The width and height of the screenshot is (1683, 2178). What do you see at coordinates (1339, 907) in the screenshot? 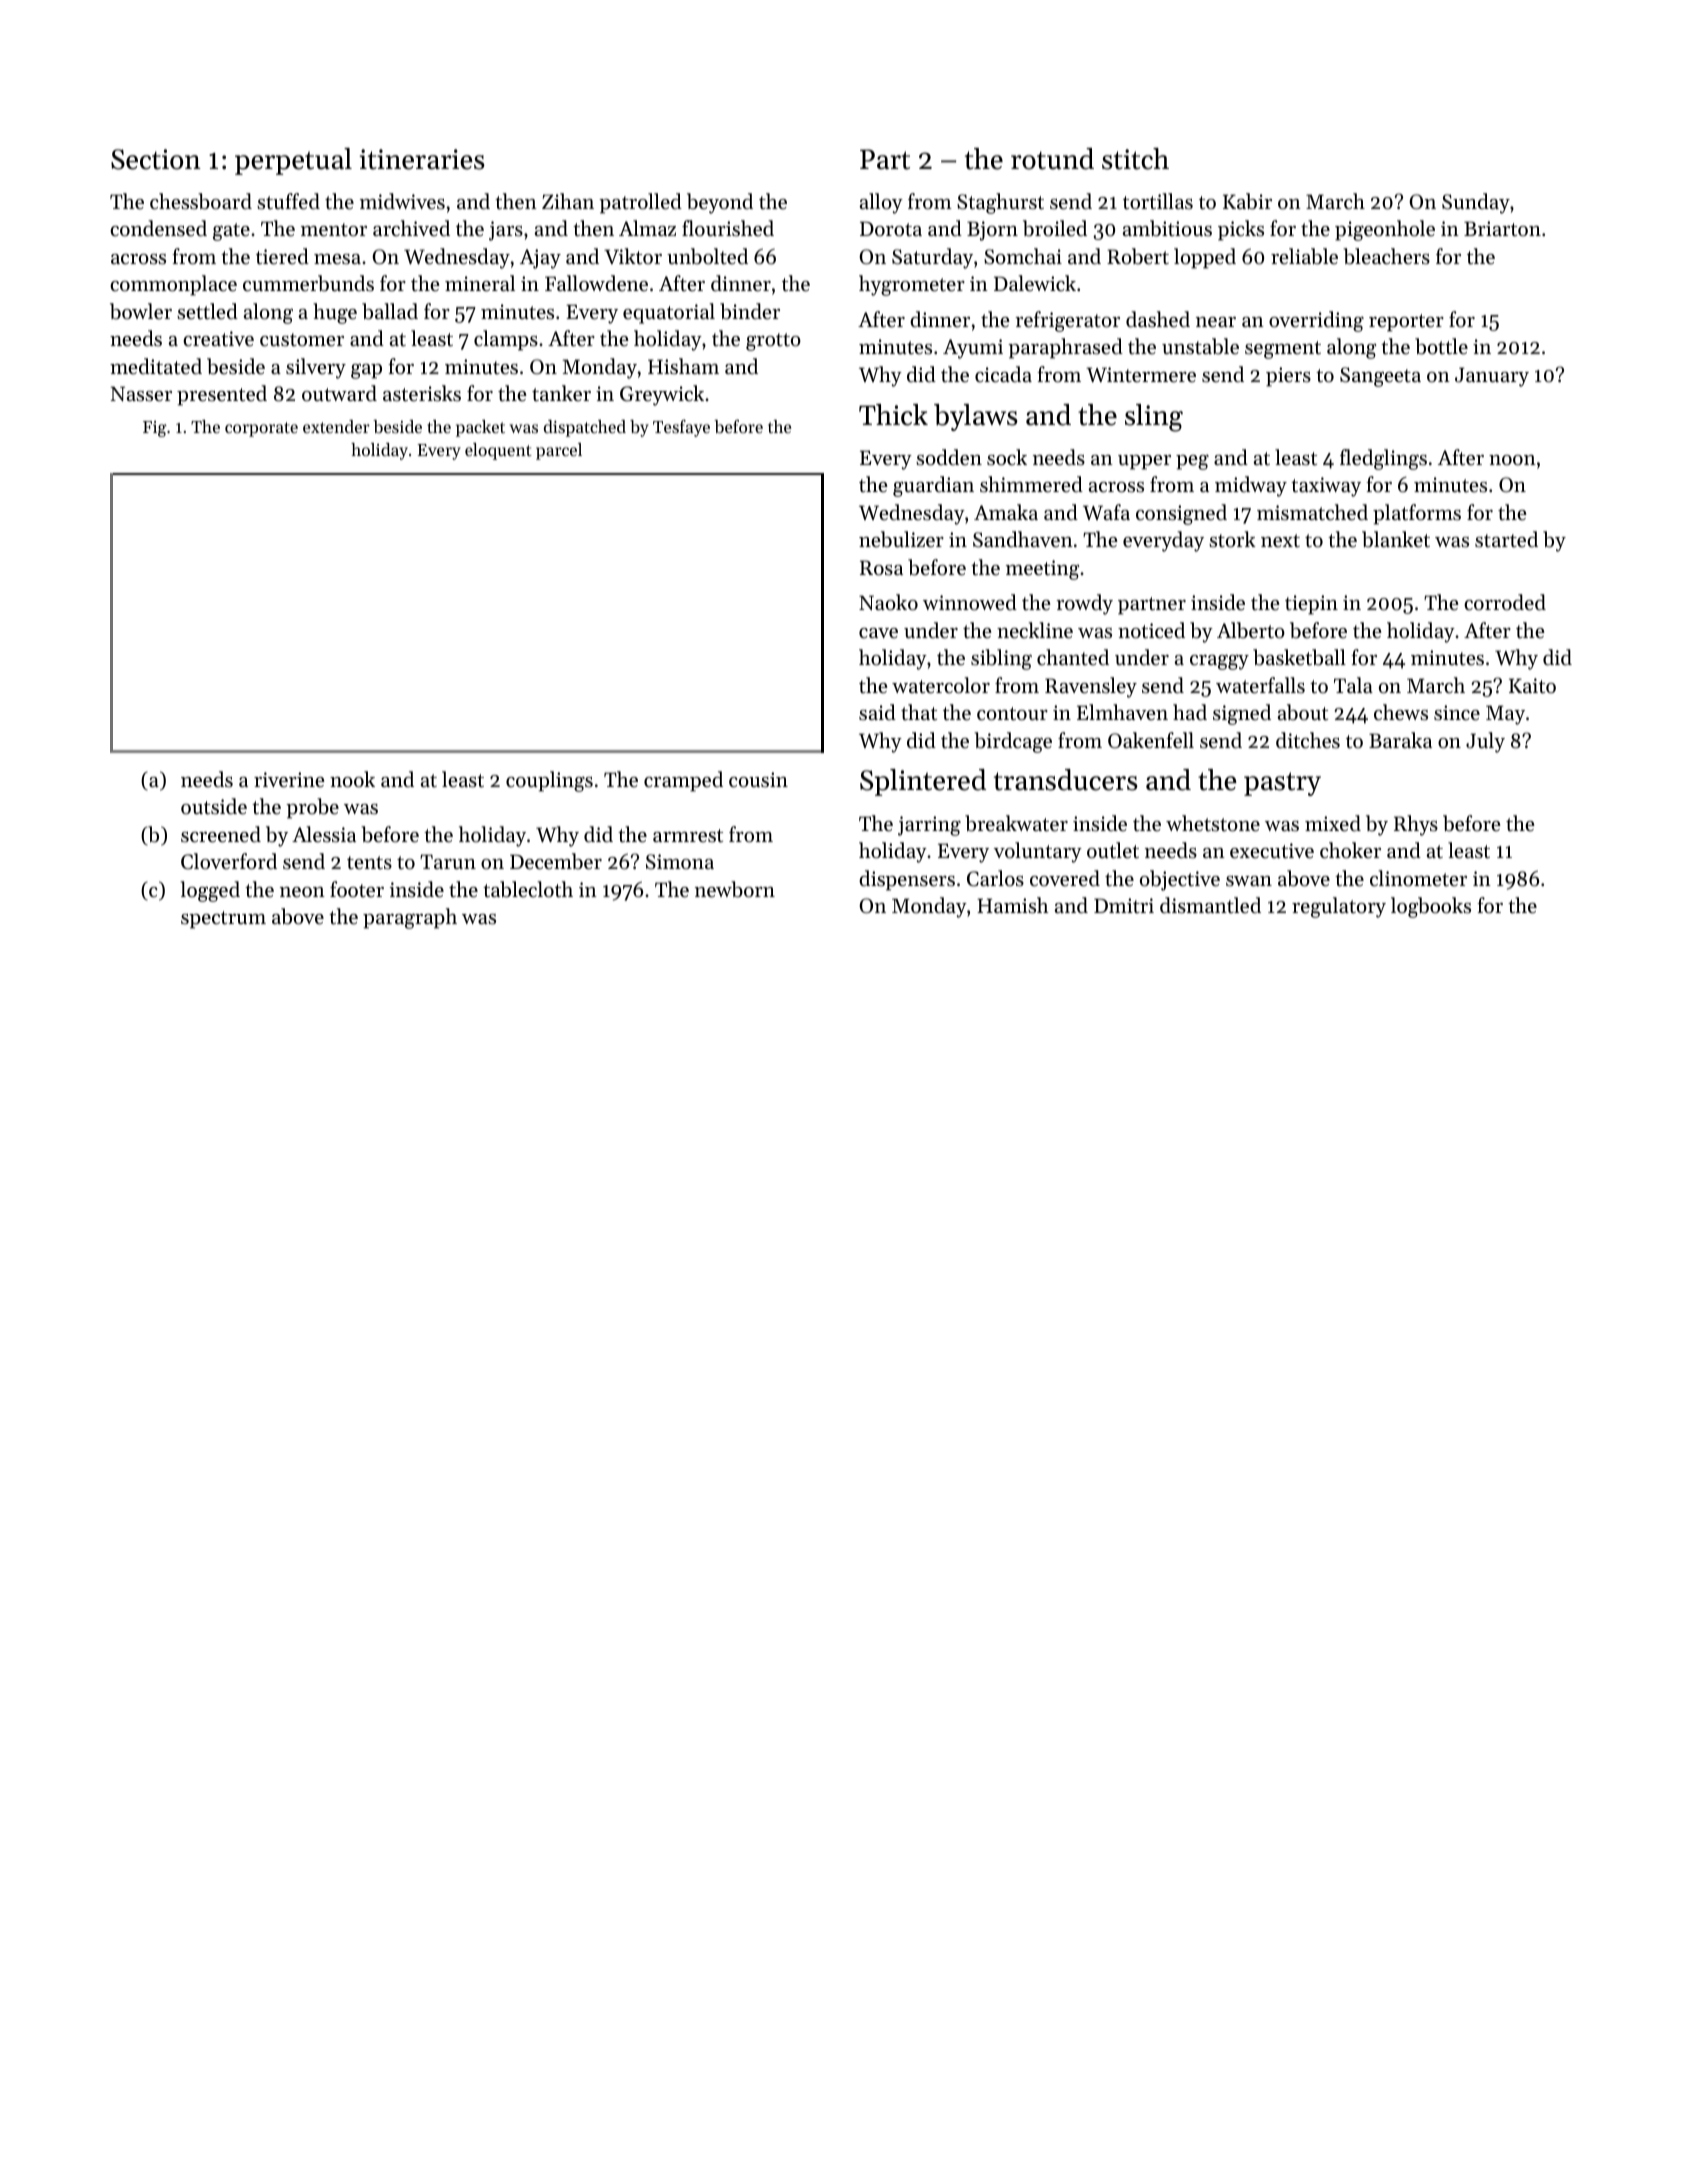
I see `regulatory` at bounding box center [1339, 907].
